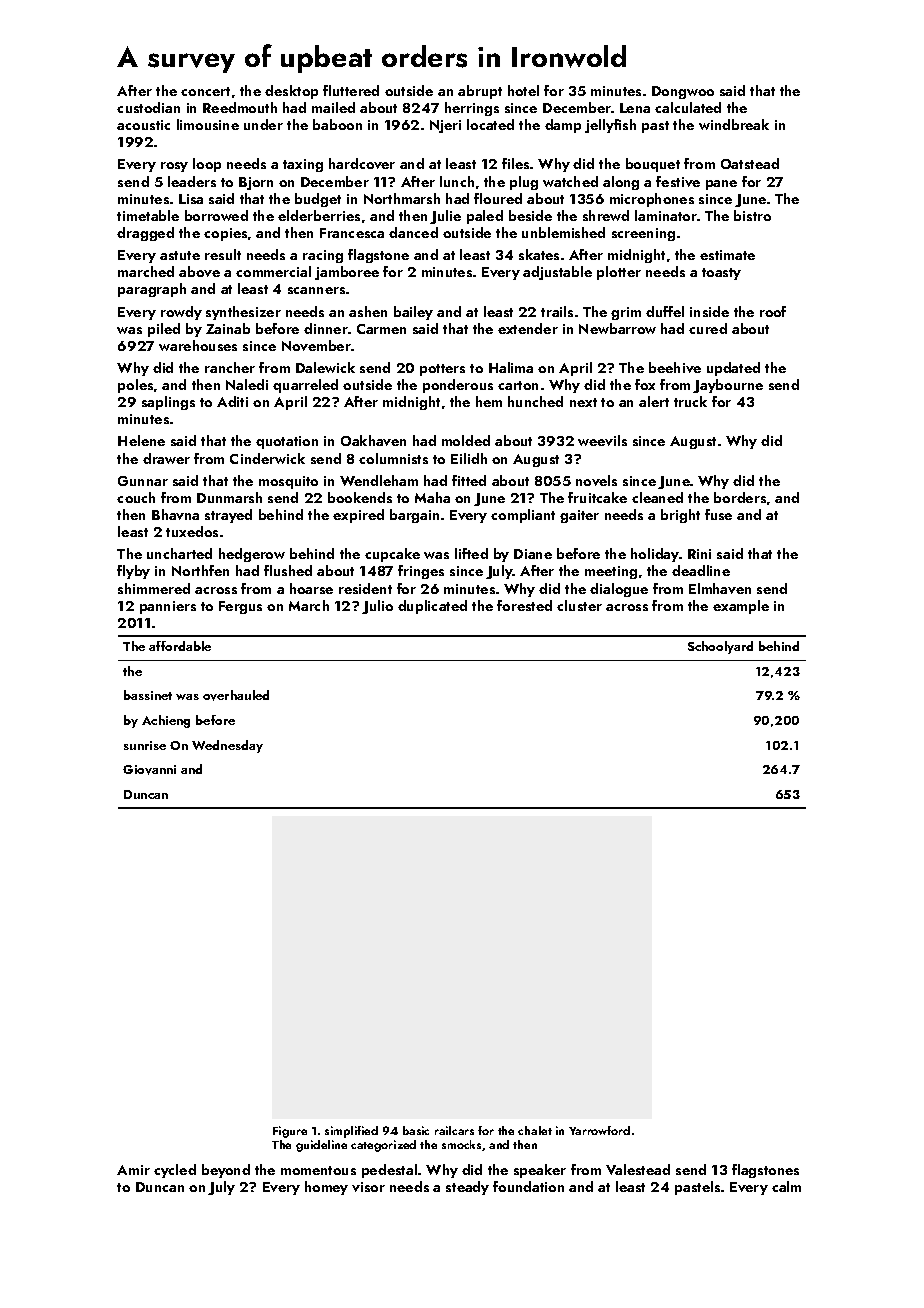 The image size is (924, 1308). I want to click on potters, so click(442, 370).
